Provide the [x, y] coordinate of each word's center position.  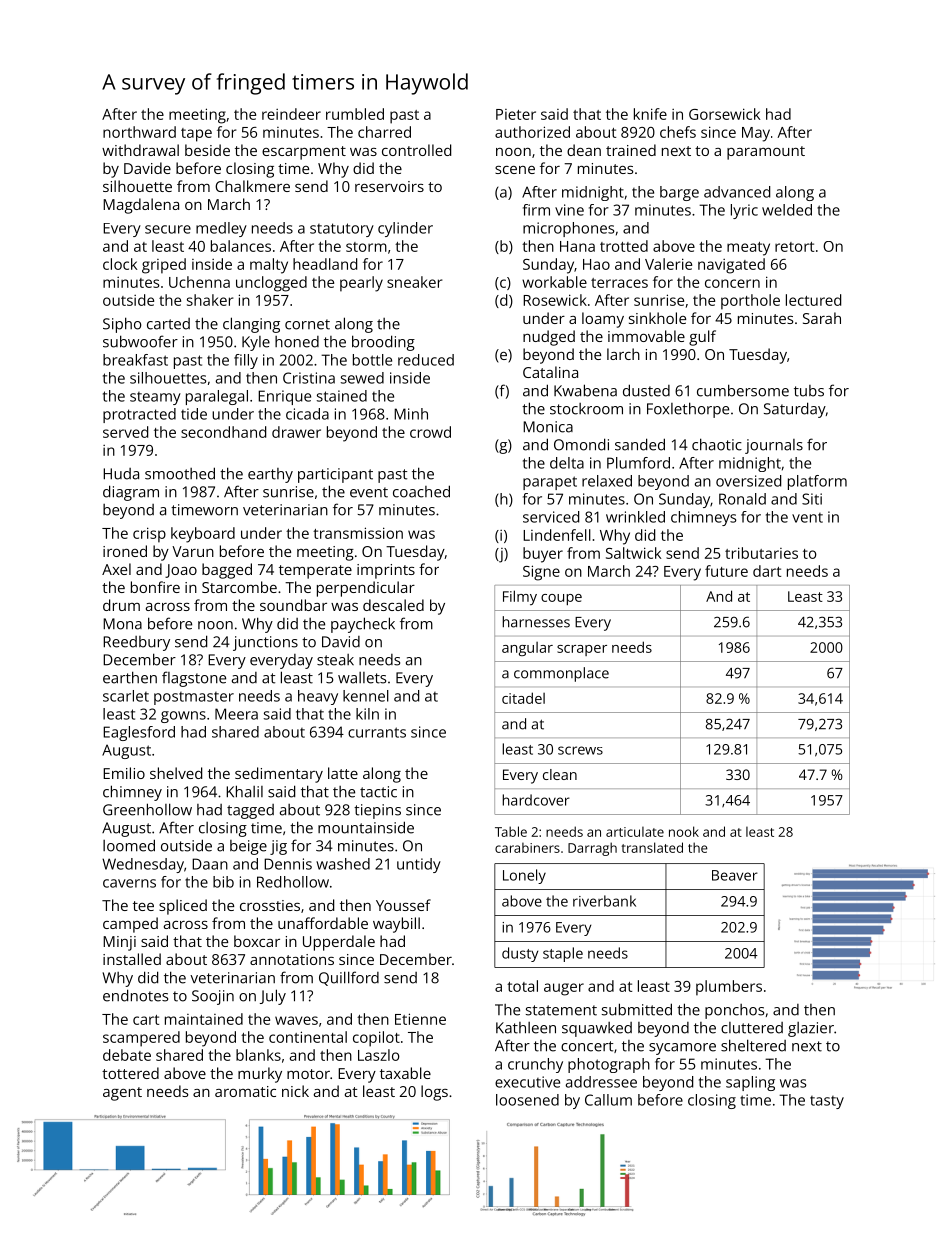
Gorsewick [724, 114]
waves [296, 1020]
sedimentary [279, 775]
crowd [430, 432]
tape [196, 135]
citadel [523, 698]
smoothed [180, 473]
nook [684, 831]
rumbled [355, 114]
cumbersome [743, 390]
